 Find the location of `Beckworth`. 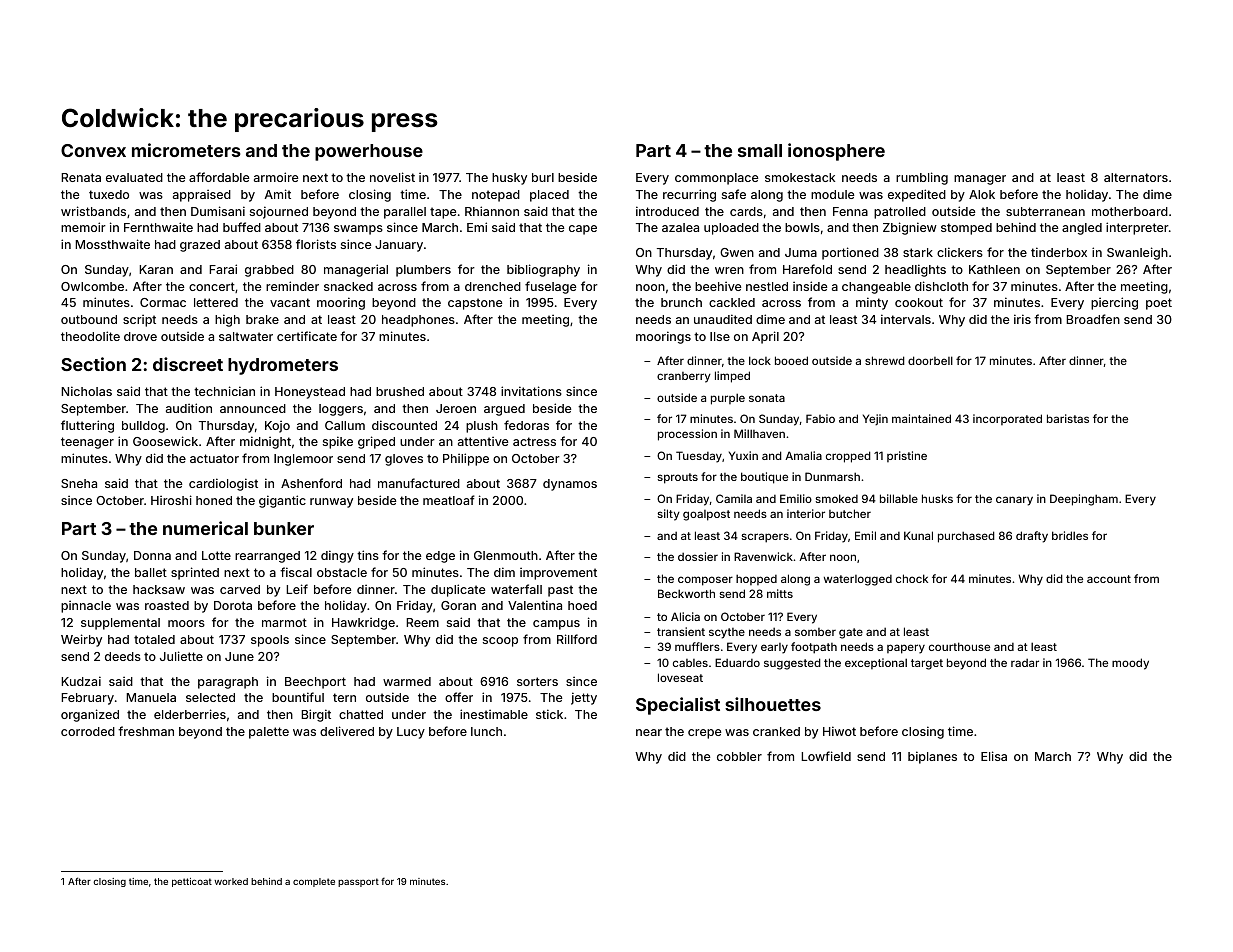

Beckworth is located at coordinates (686, 593).
